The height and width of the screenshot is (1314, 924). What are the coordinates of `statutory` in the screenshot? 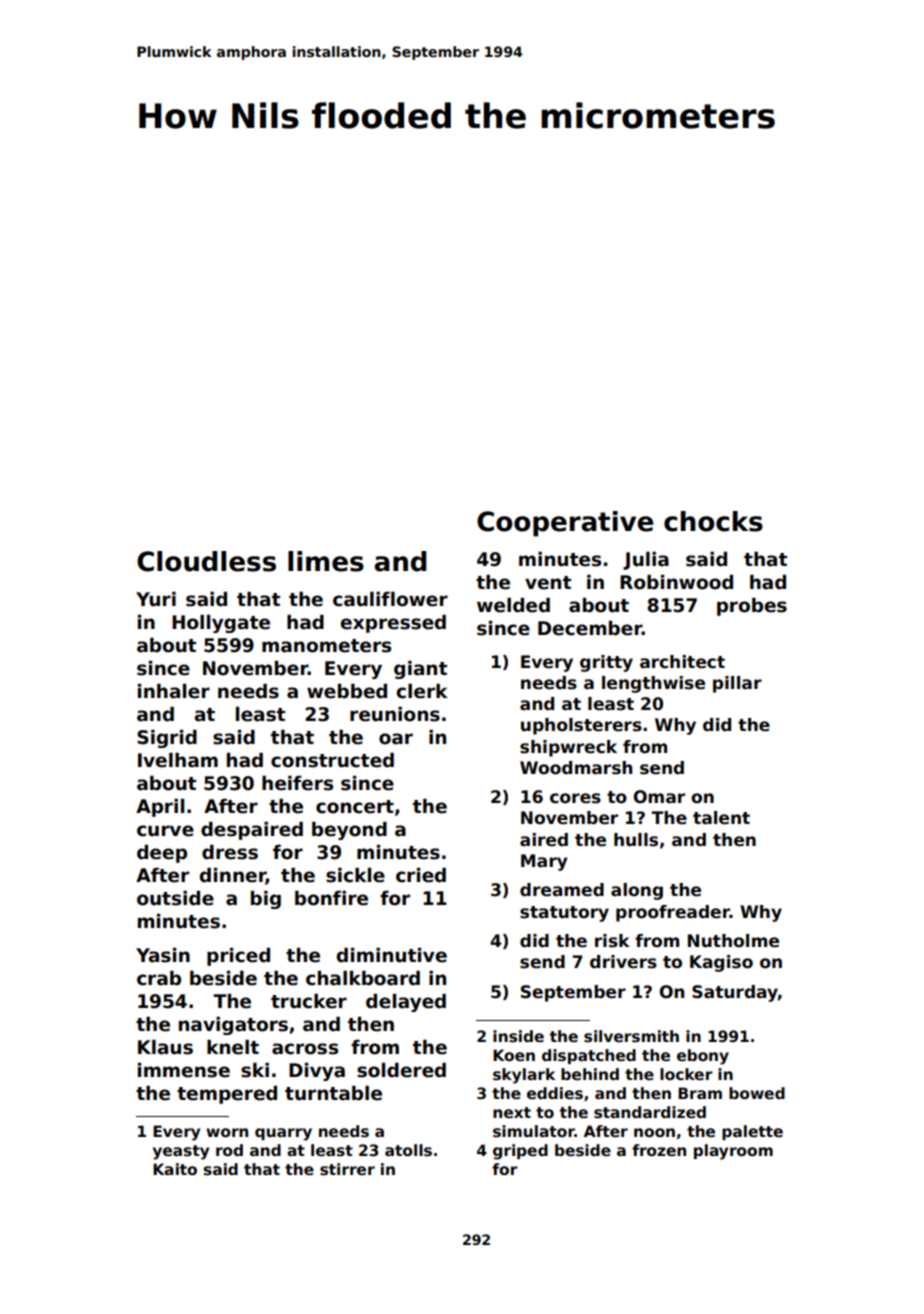 It's located at (564, 914).
